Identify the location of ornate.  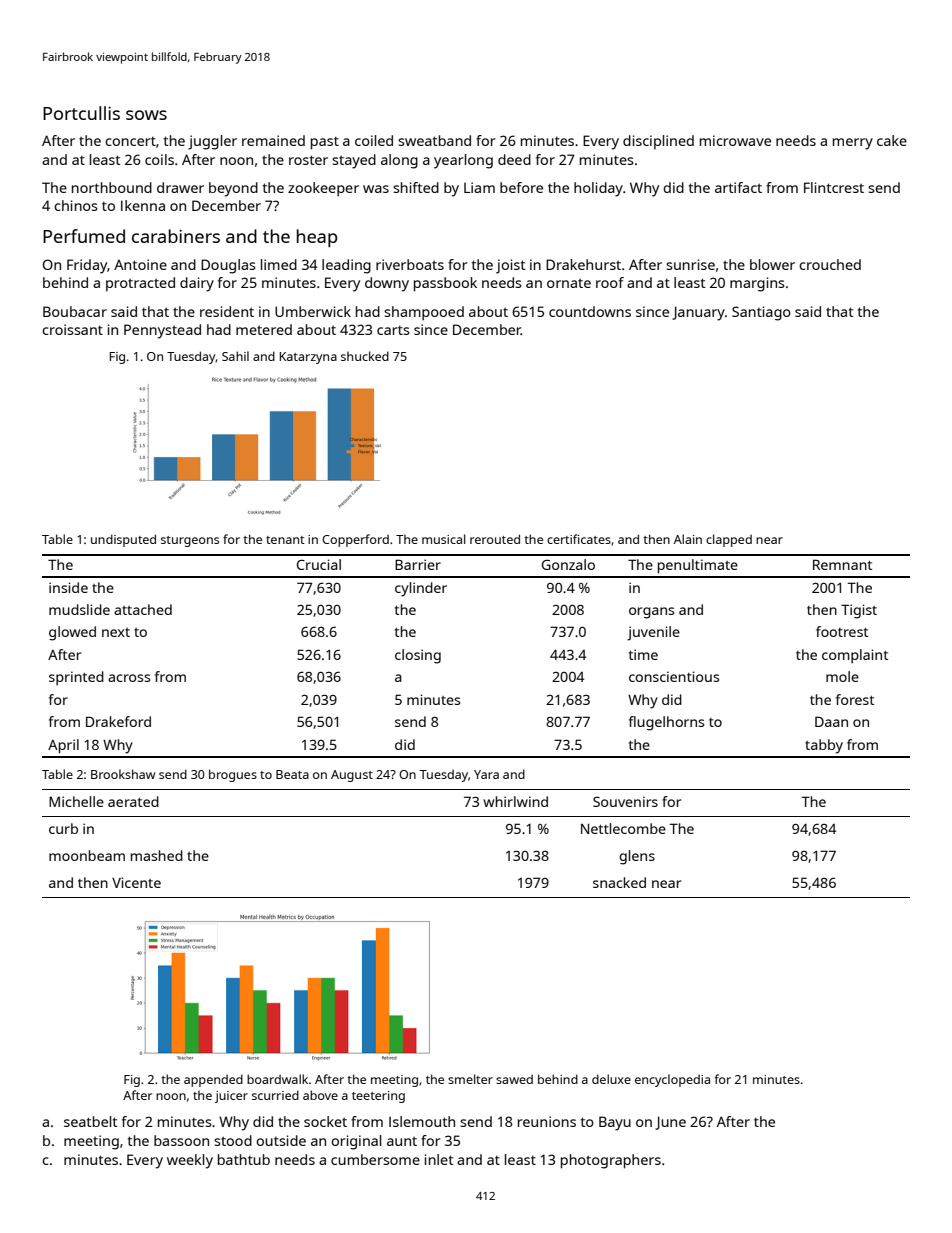
(569, 283).
